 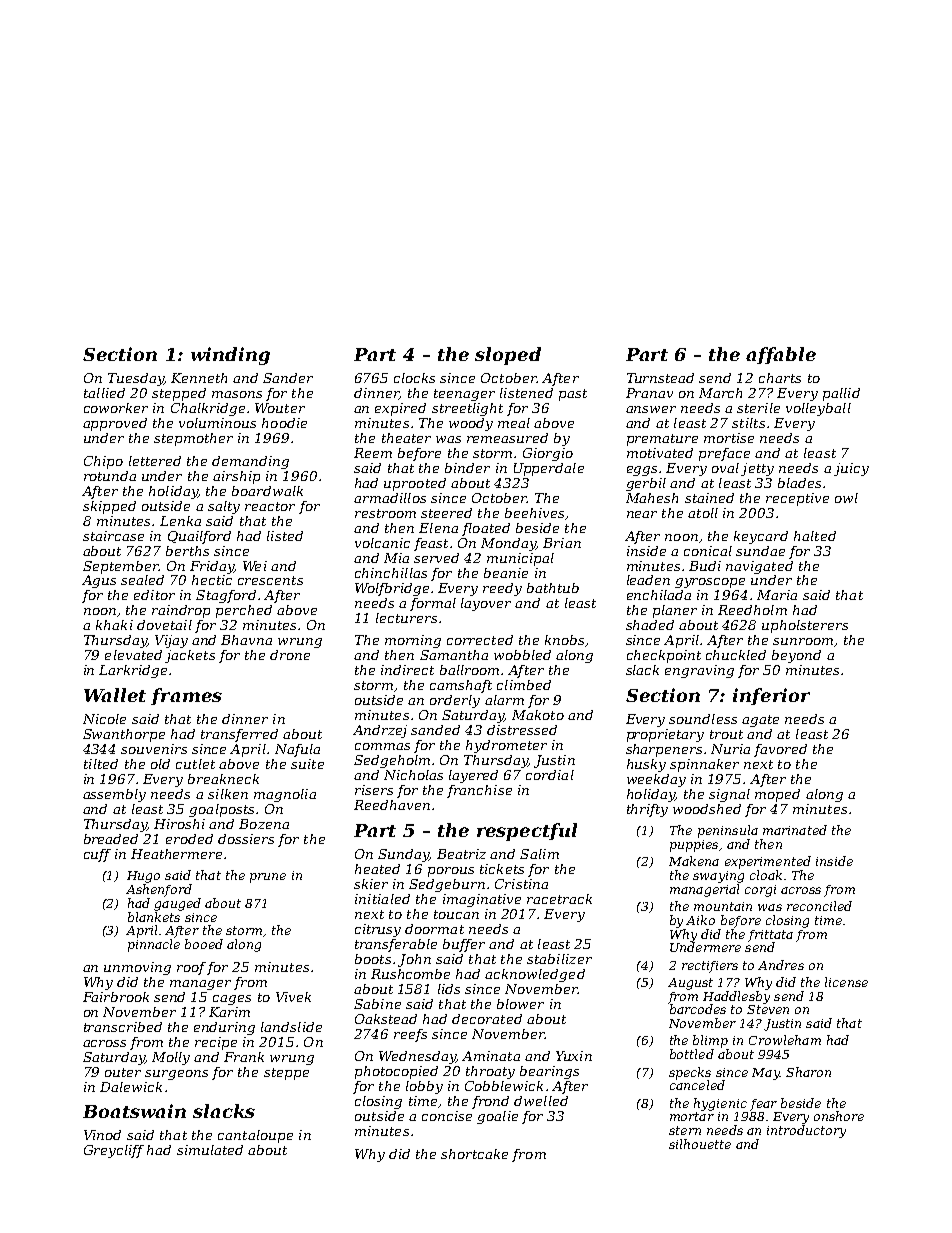 What do you see at coordinates (781, 355) in the image?
I see `affable` at bounding box center [781, 355].
